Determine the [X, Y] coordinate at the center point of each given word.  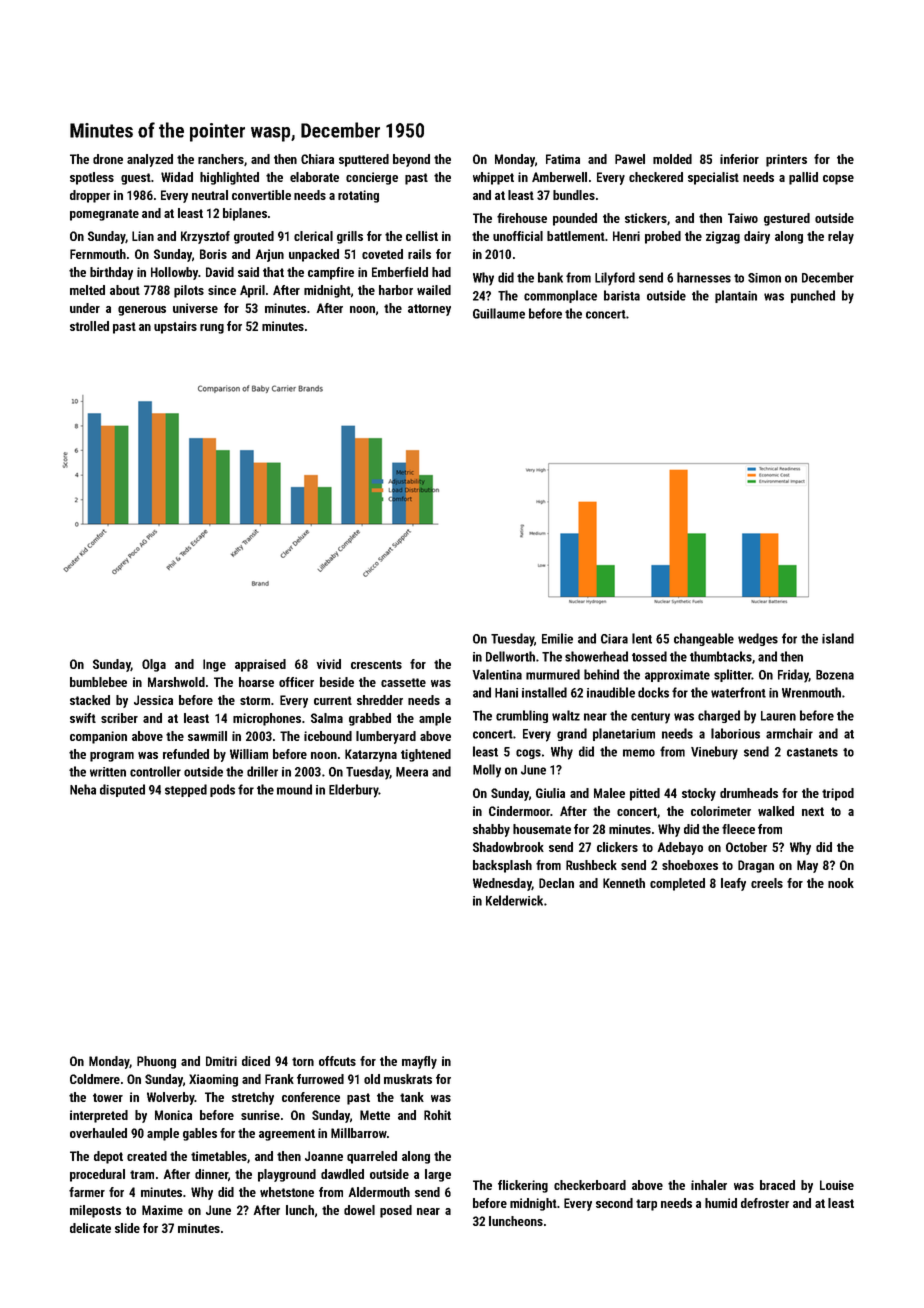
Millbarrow [359, 1133]
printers [786, 160]
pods [222, 790]
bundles [574, 195]
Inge [214, 665]
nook [841, 883]
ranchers [221, 159]
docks [653, 692]
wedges [758, 639]
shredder [380, 700]
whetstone [287, 1192]
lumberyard [386, 737]
